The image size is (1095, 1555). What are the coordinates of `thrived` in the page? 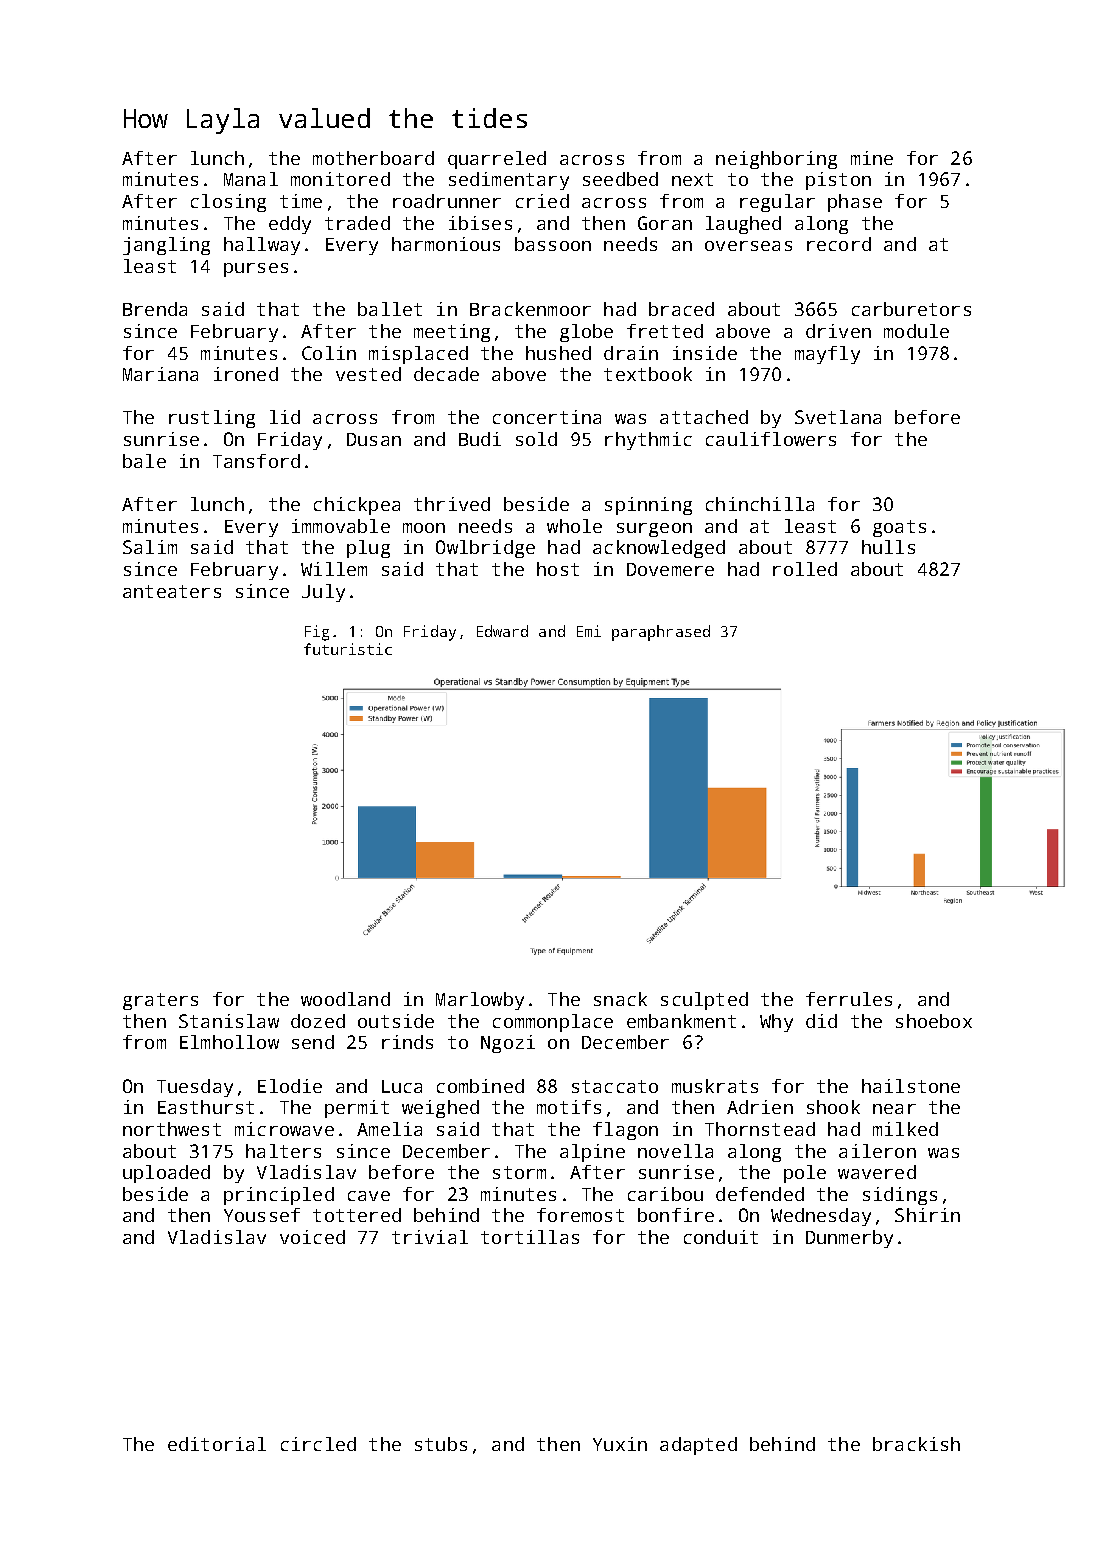 It's located at (452, 504).
